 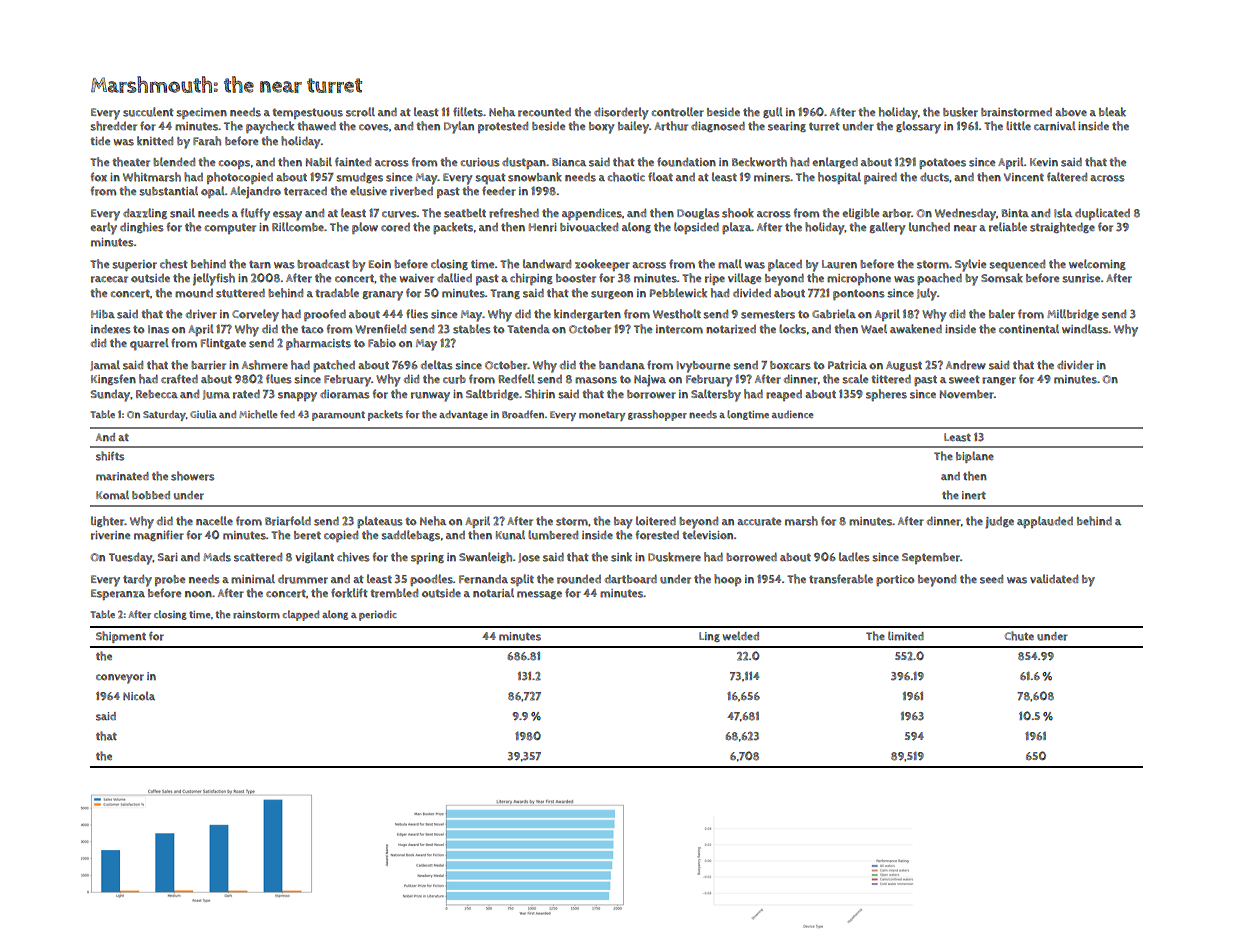 What do you see at coordinates (380, 522) in the screenshot?
I see `plateaus` at bounding box center [380, 522].
